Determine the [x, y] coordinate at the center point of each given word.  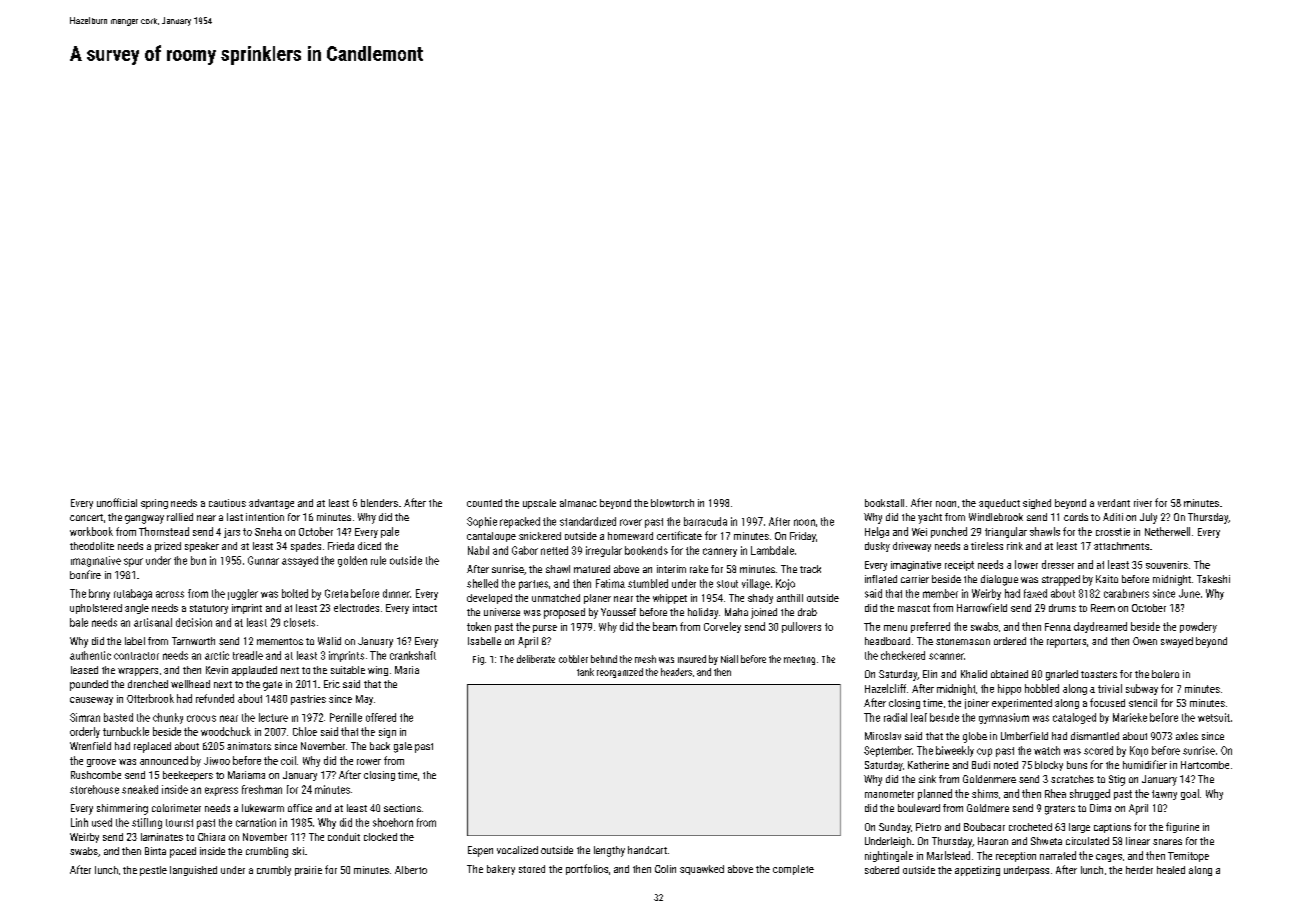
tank [585, 672]
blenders [379, 503]
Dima [1100, 808]
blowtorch [672, 503]
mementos [280, 641]
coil [288, 760]
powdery [1198, 627]
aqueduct [999, 504]
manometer [889, 794]
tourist [179, 823]
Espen [480, 851]
